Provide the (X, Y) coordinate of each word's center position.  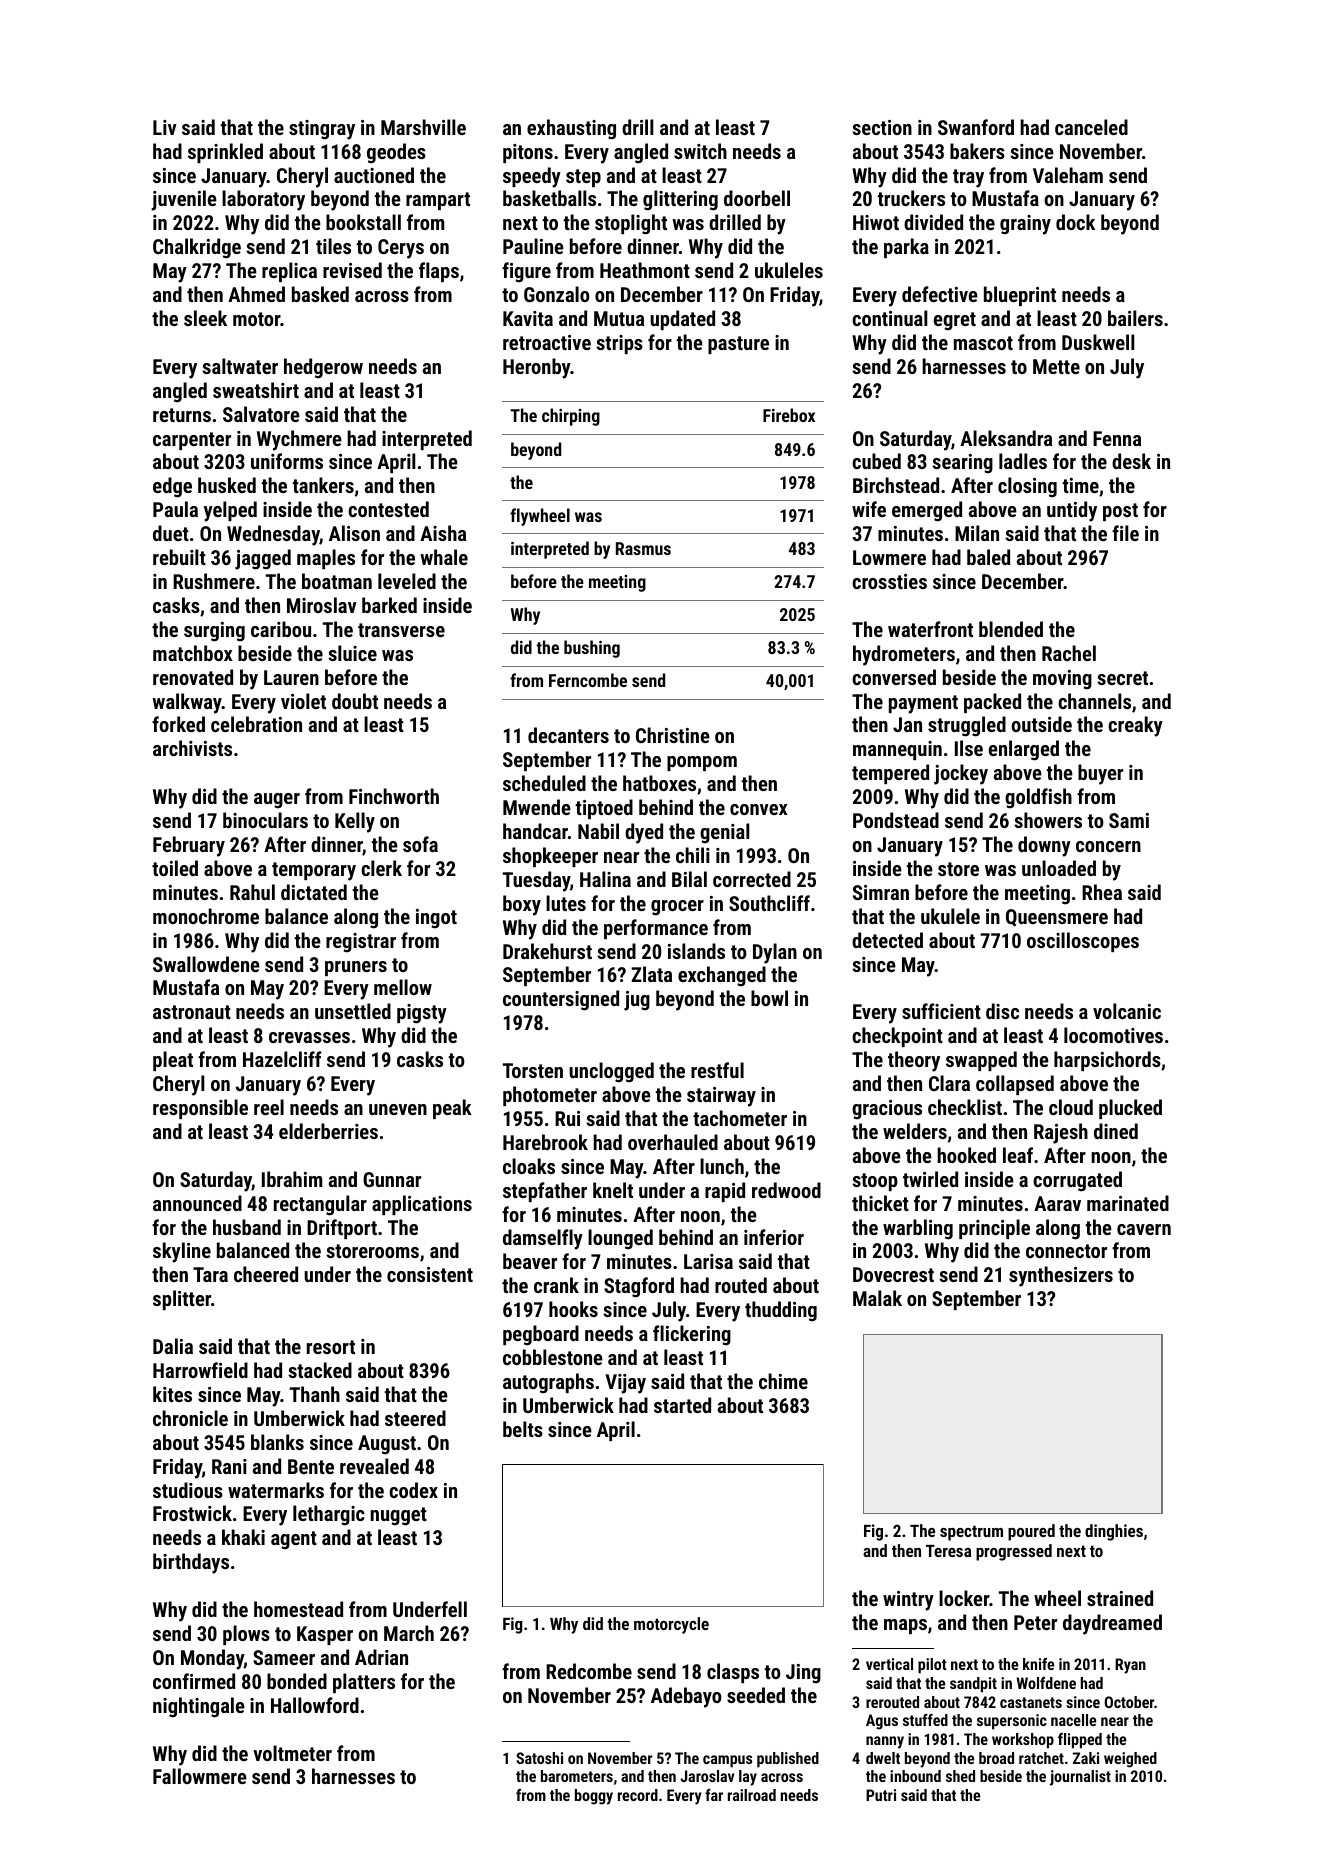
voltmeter (292, 1753)
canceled (1091, 127)
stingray (322, 130)
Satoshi (539, 1758)
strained (1120, 1598)
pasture (738, 345)
